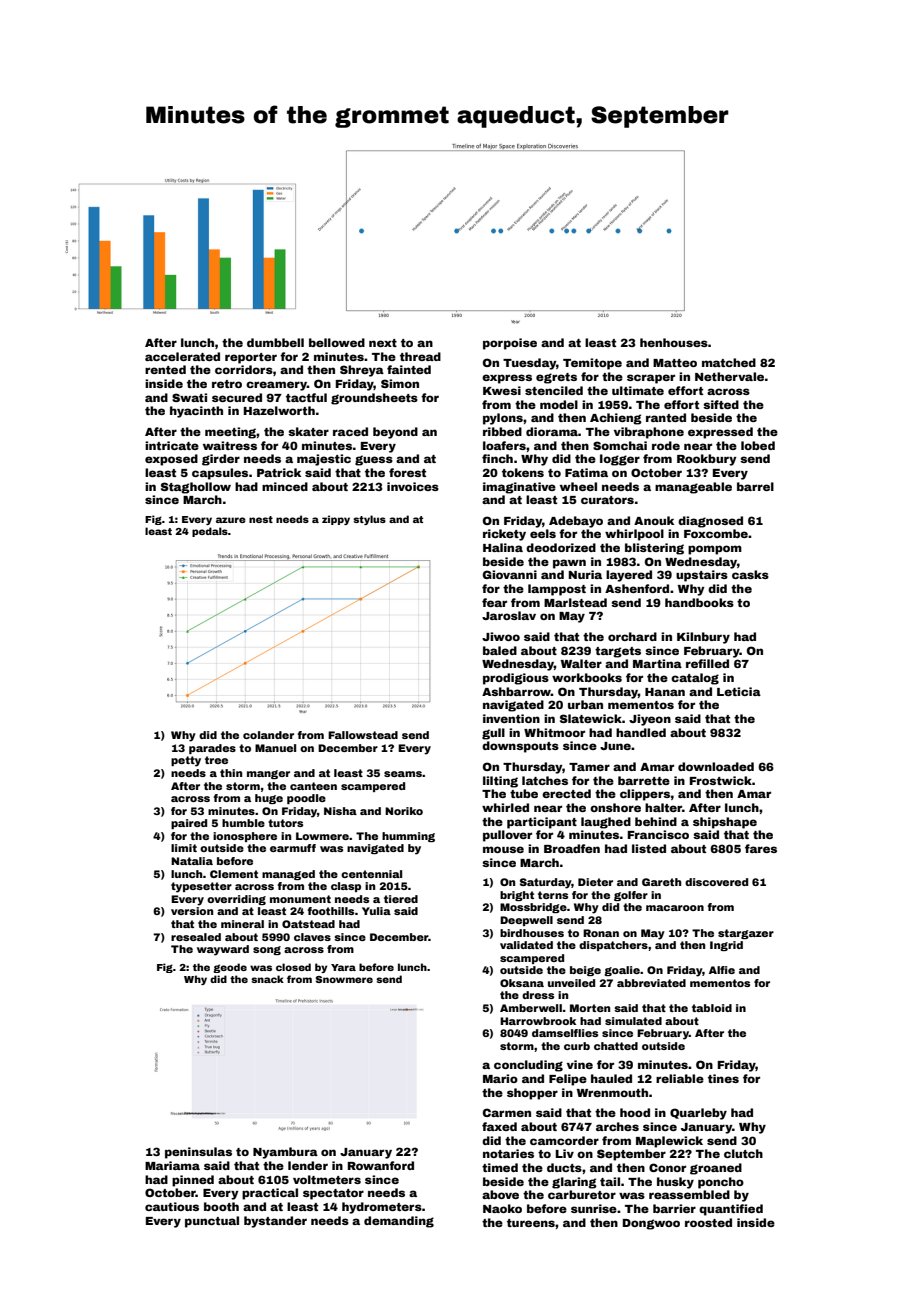 The width and height of the screenshot is (924, 1314). Describe the element at coordinates (526, 945) in the screenshot. I see `validated` at that location.
